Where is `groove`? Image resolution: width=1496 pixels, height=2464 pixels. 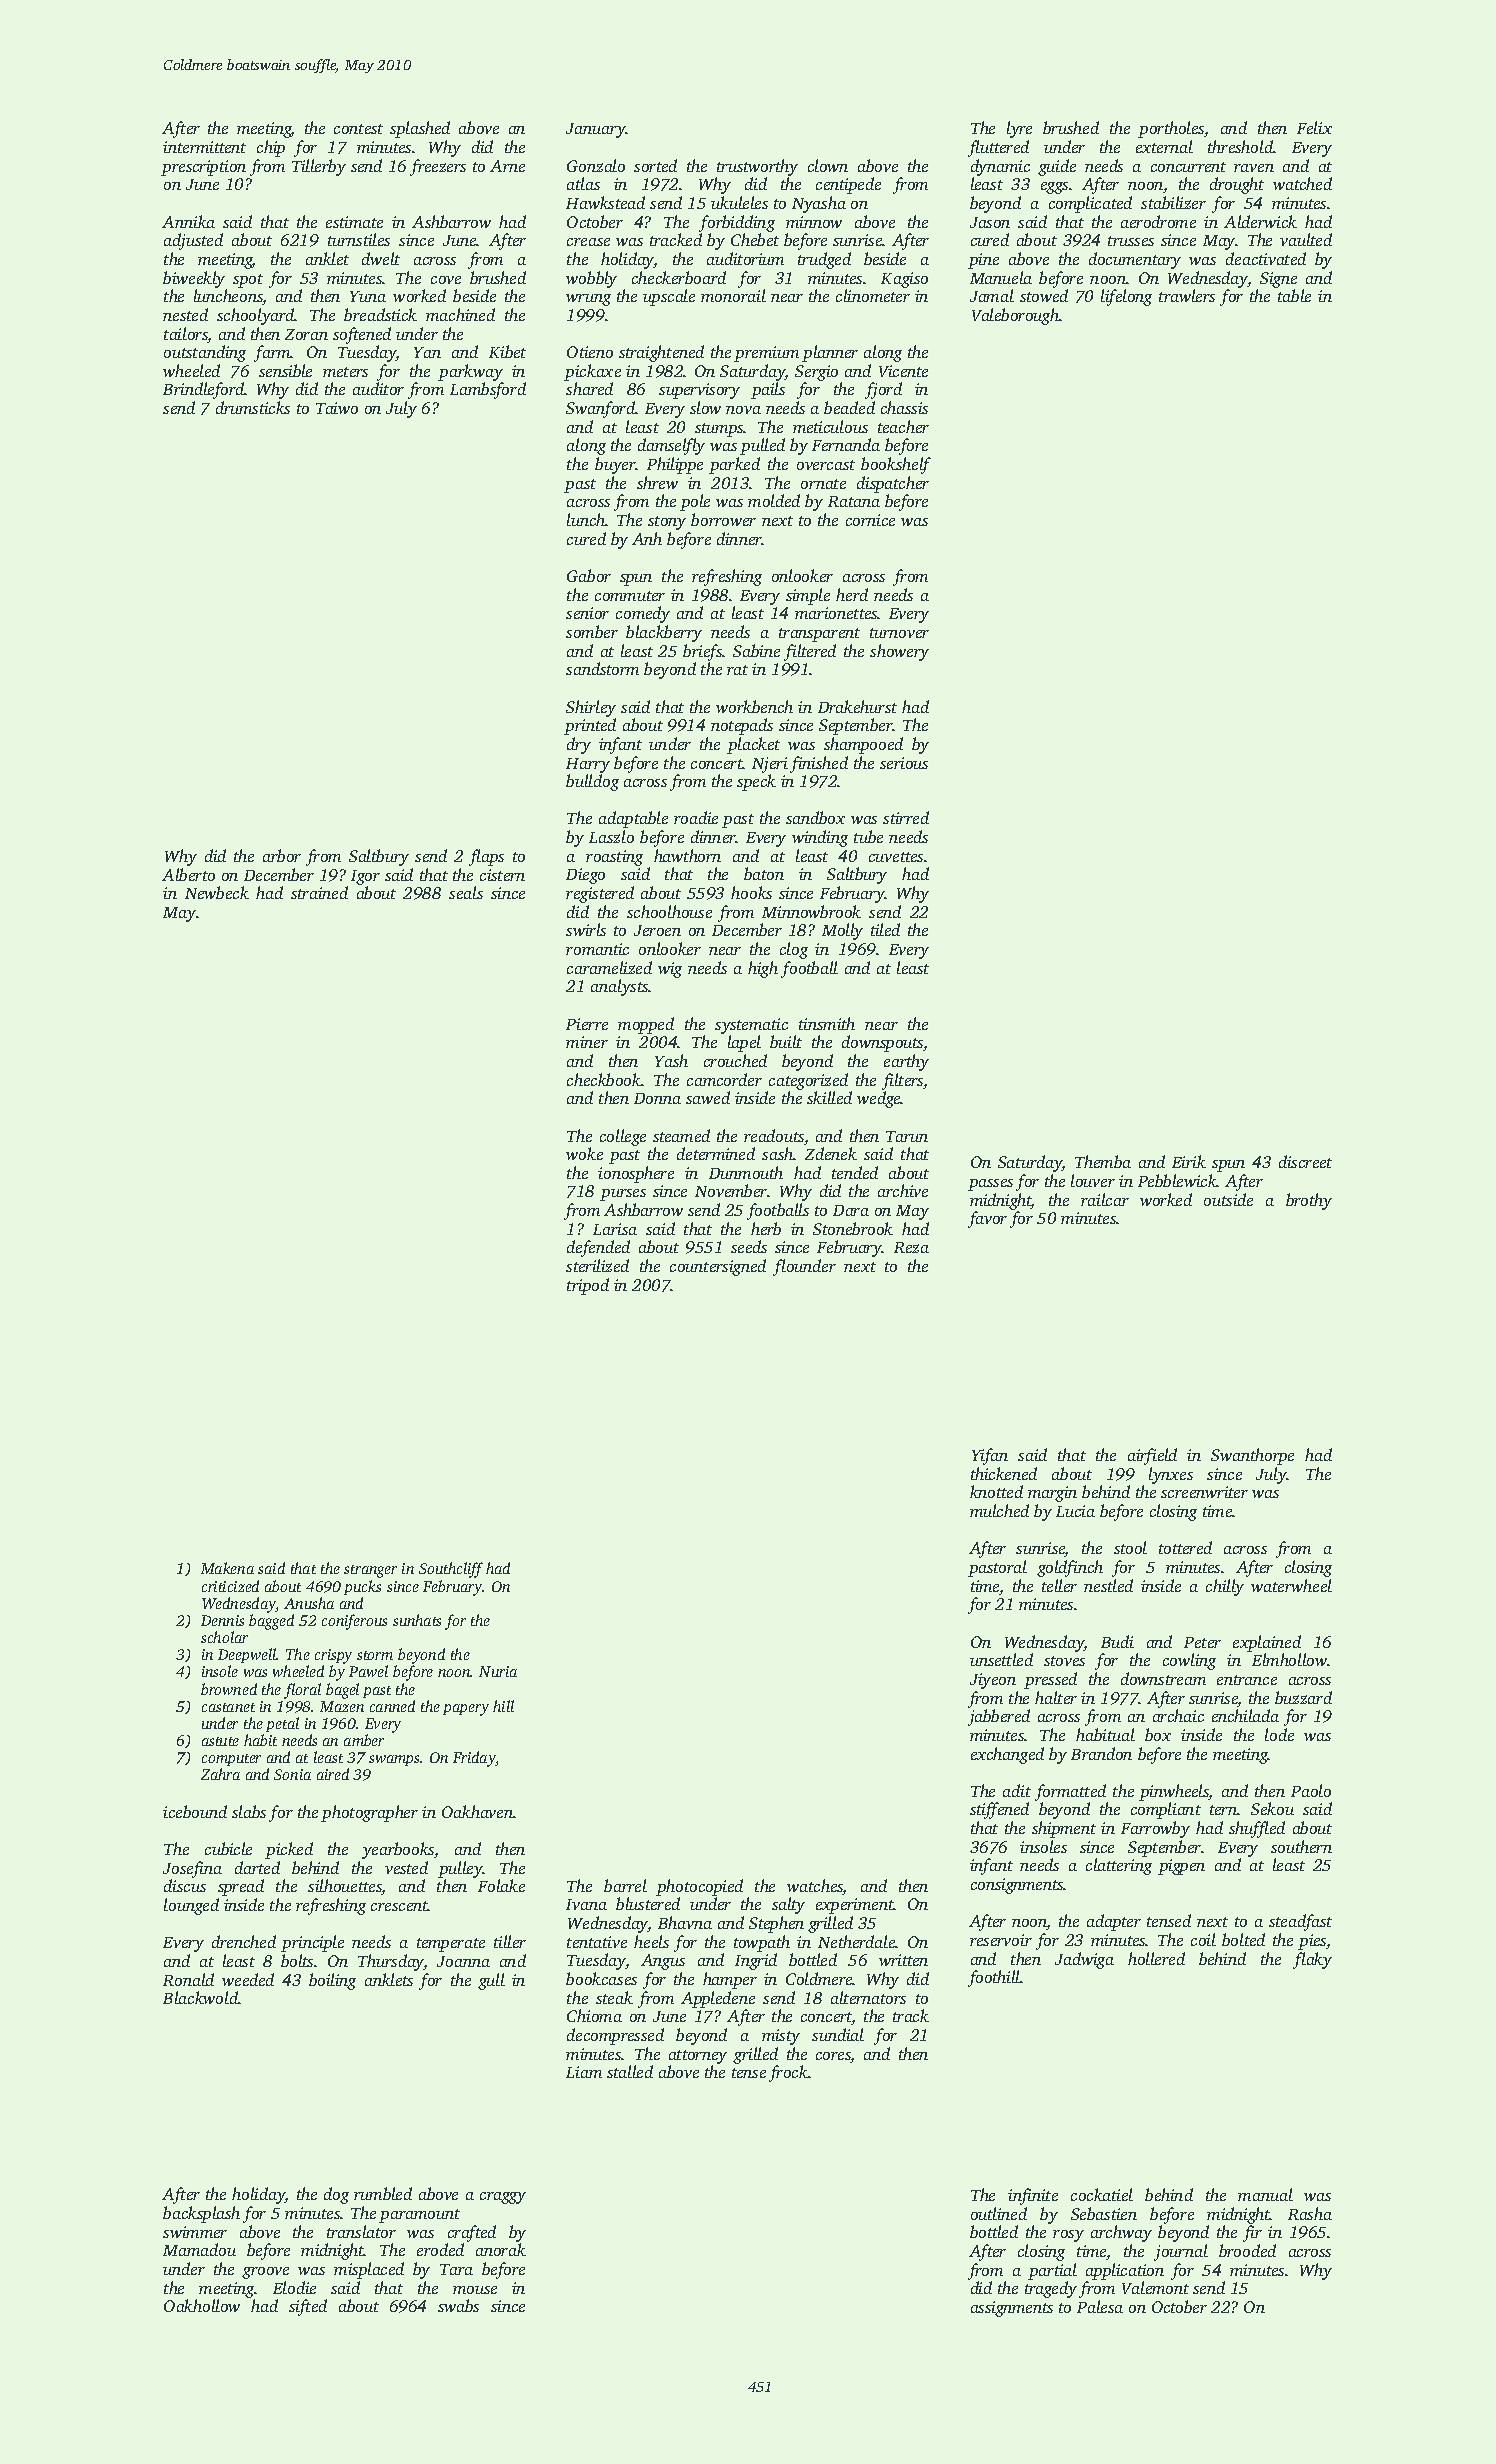 groove is located at coordinates (265, 2273).
